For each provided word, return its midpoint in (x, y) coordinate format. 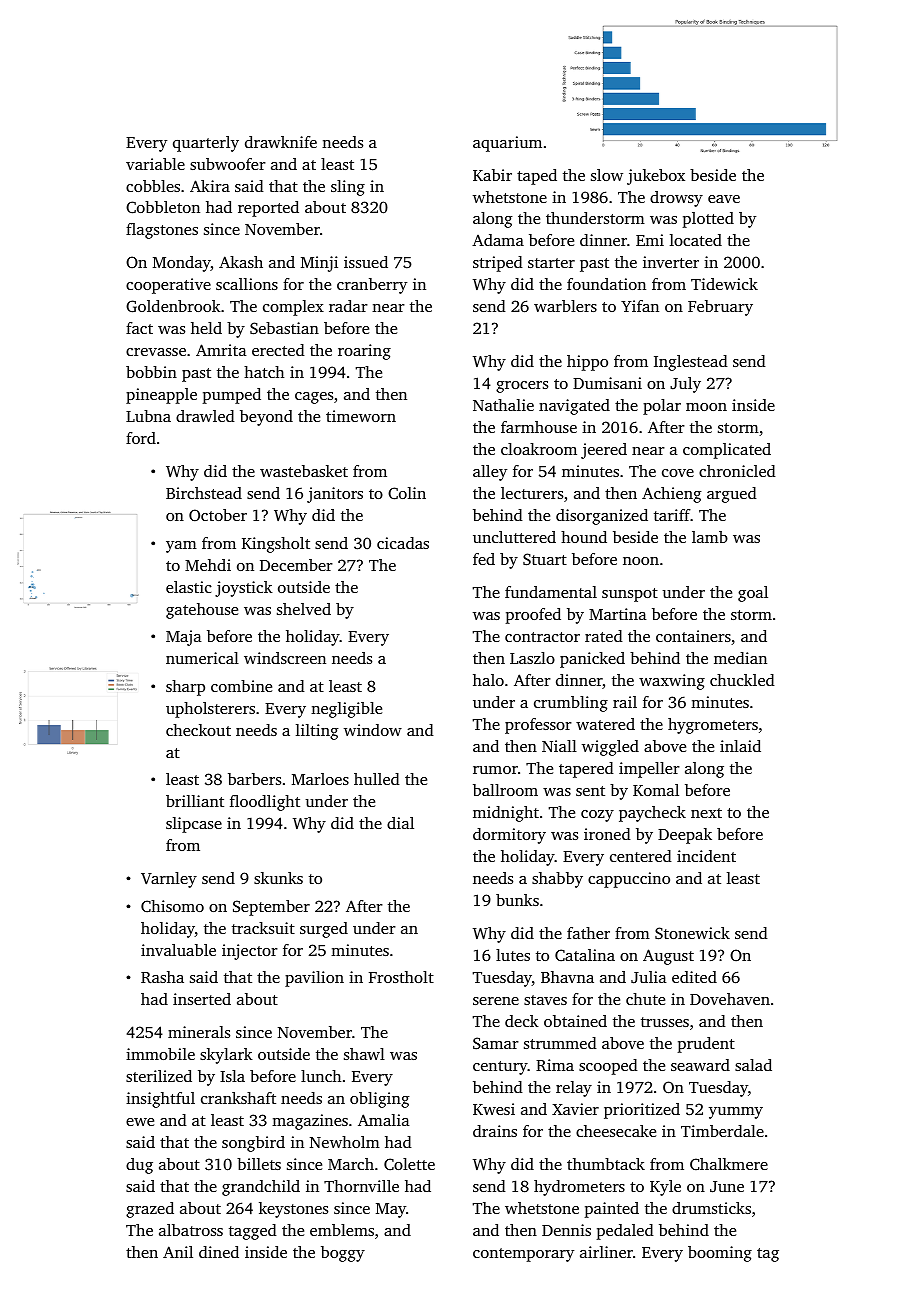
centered (641, 856)
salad (753, 1065)
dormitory (509, 836)
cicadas (403, 543)
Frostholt (401, 977)
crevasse (156, 352)
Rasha (162, 977)
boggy (343, 1254)
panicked (592, 660)
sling (348, 188)
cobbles (153, 186)
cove (678, 473)
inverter (671, 262)
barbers (254, 779)
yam (181, 547)
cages (314, 398)
